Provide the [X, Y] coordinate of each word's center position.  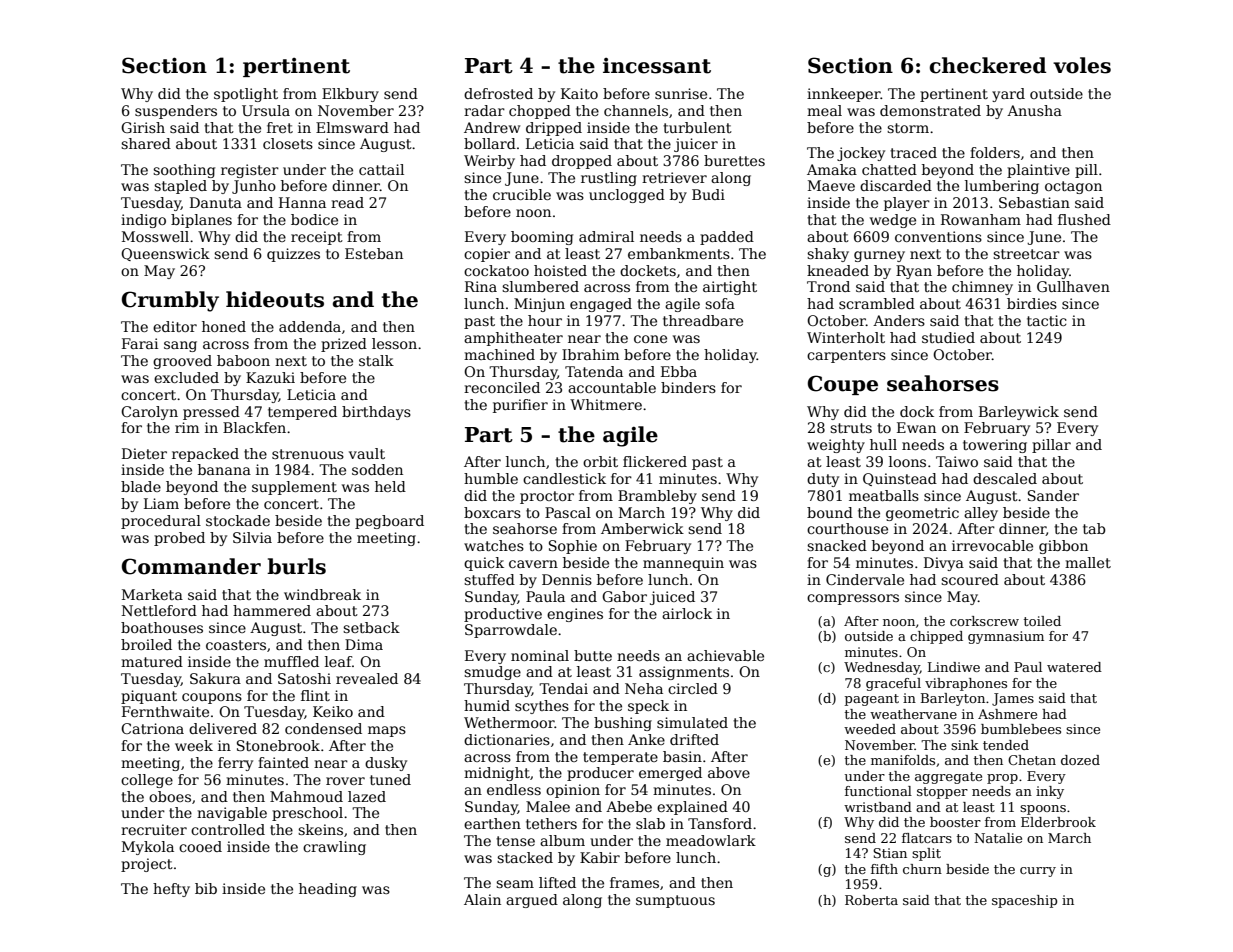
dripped [554, 129]
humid [487, 705]
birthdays [376, 413]
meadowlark [711, 840]
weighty [836, 446]
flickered [655, 461]
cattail [381, 169]
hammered [272, 610]
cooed [200, 846]
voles [1082, 65]
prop [1002, 779]
